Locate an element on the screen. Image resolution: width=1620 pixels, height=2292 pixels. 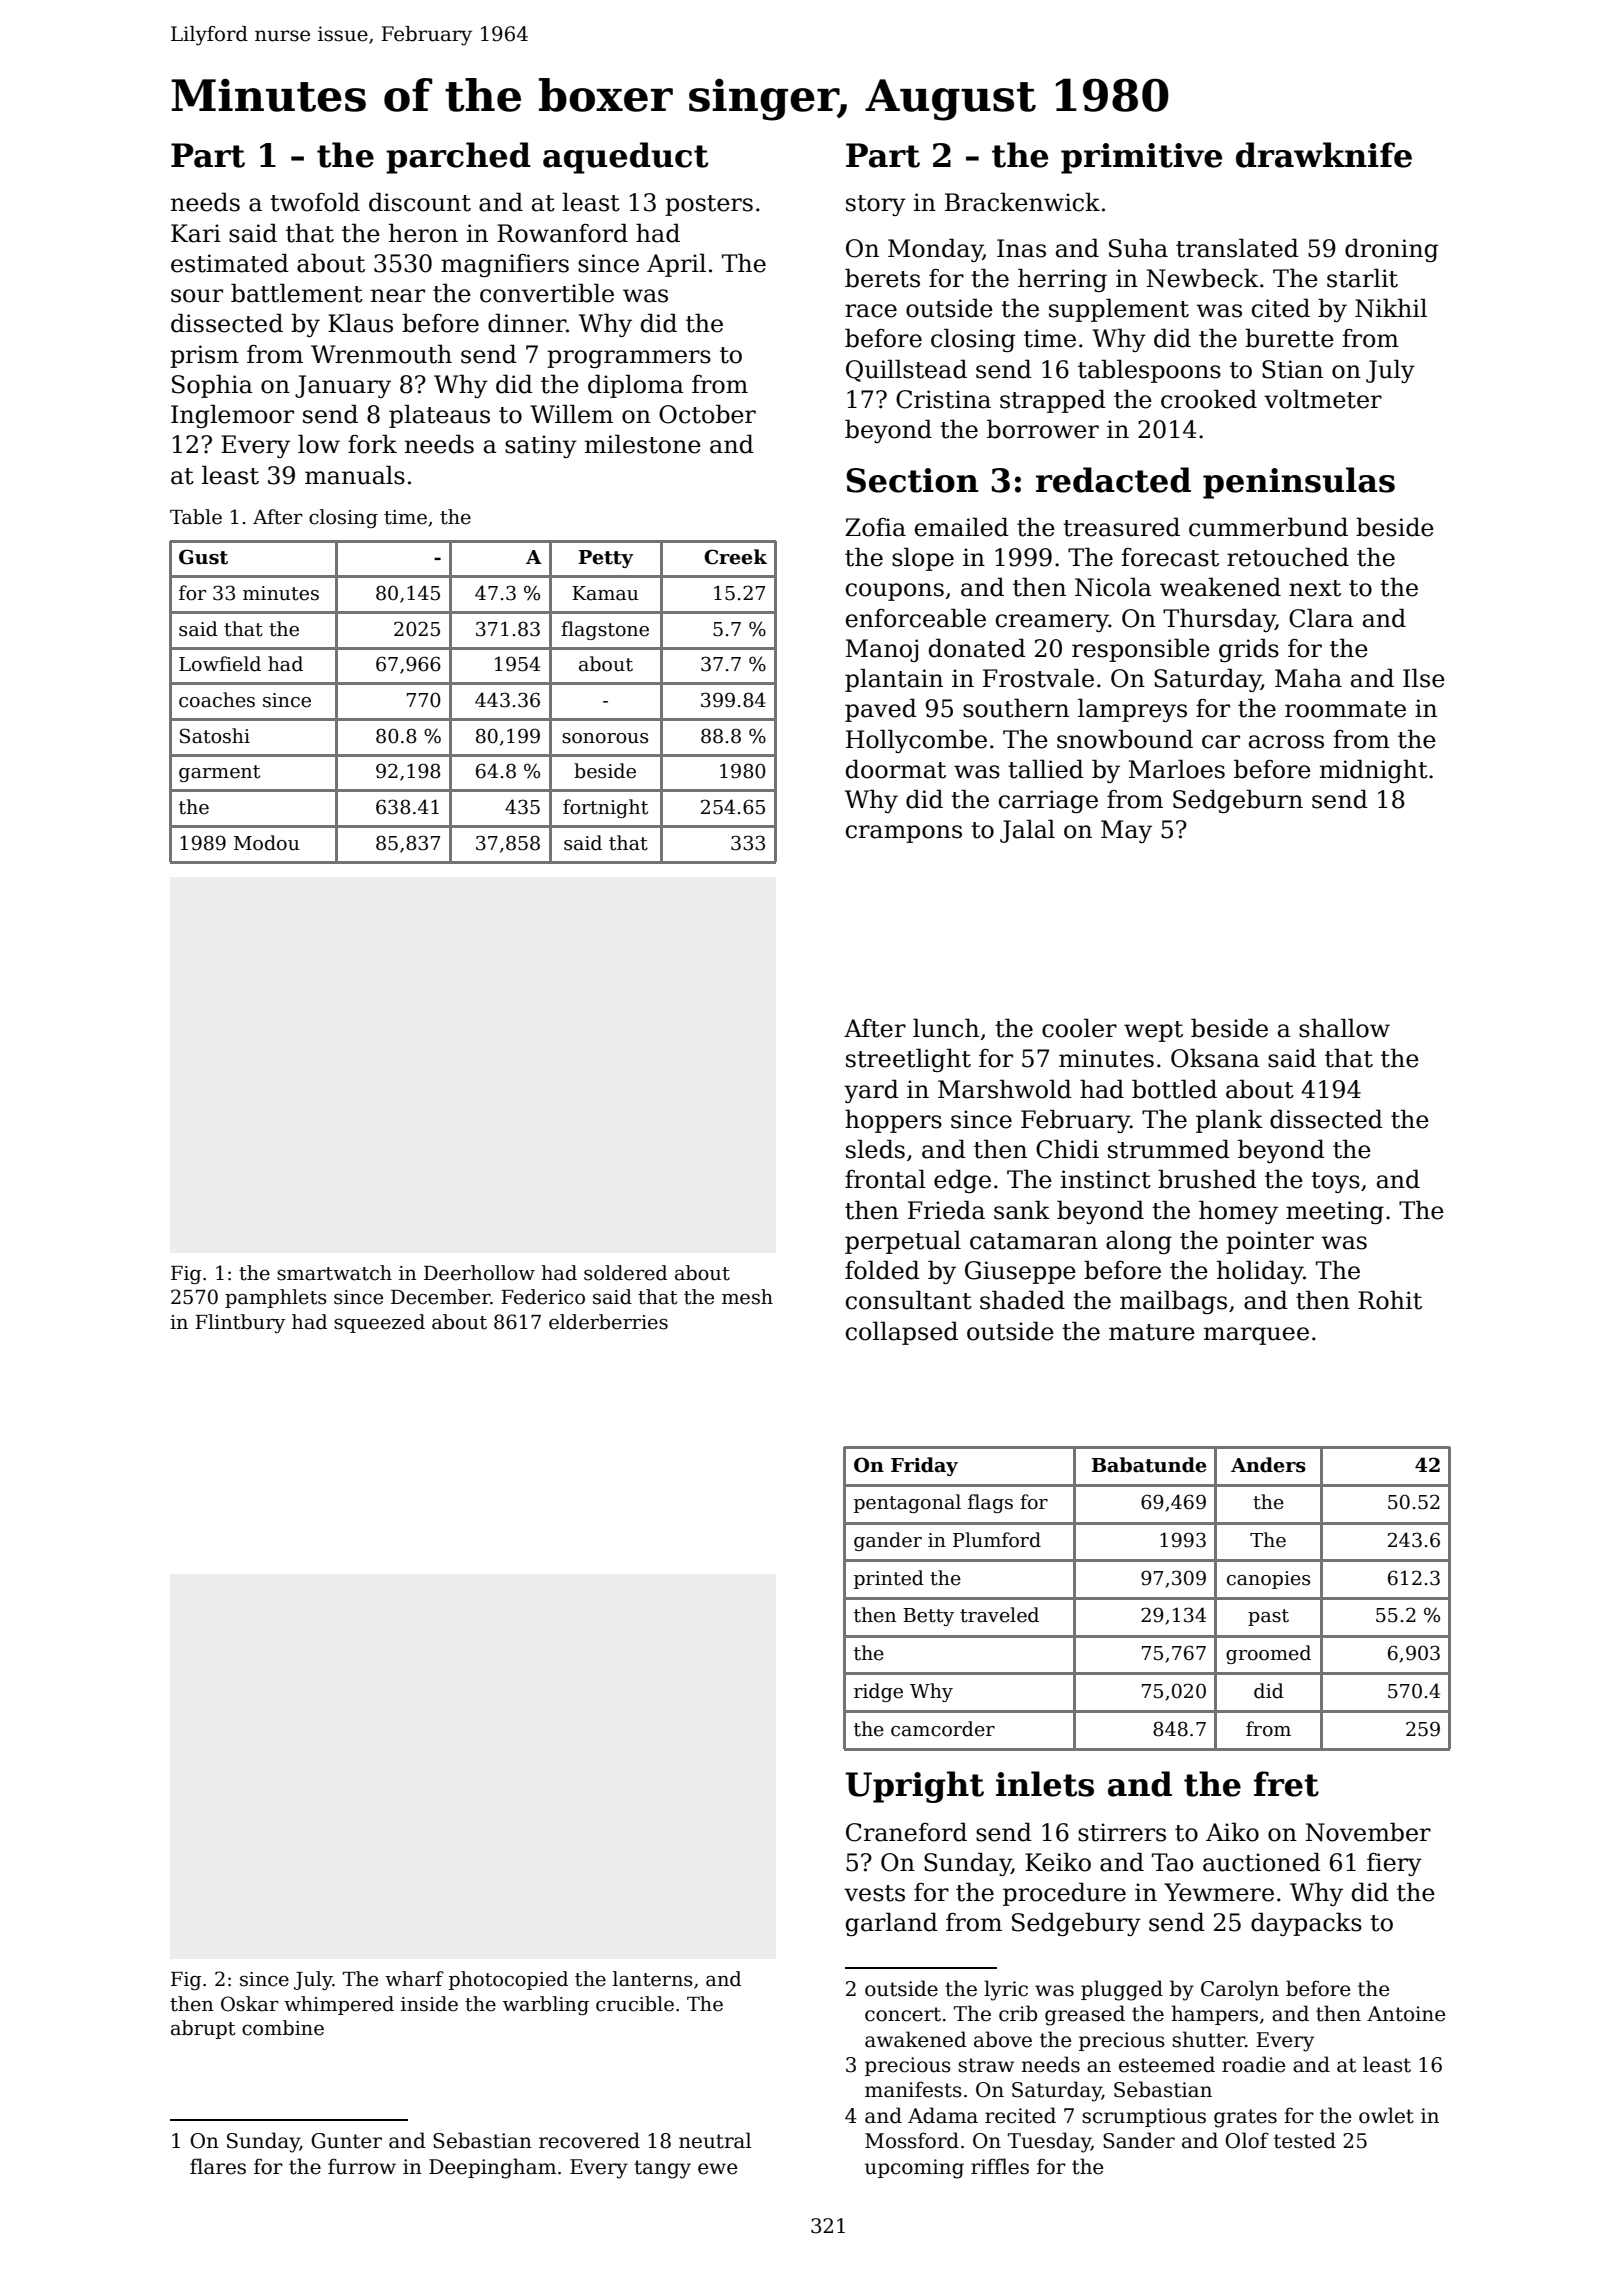
furrow is located at coordinates (362, 2166).
